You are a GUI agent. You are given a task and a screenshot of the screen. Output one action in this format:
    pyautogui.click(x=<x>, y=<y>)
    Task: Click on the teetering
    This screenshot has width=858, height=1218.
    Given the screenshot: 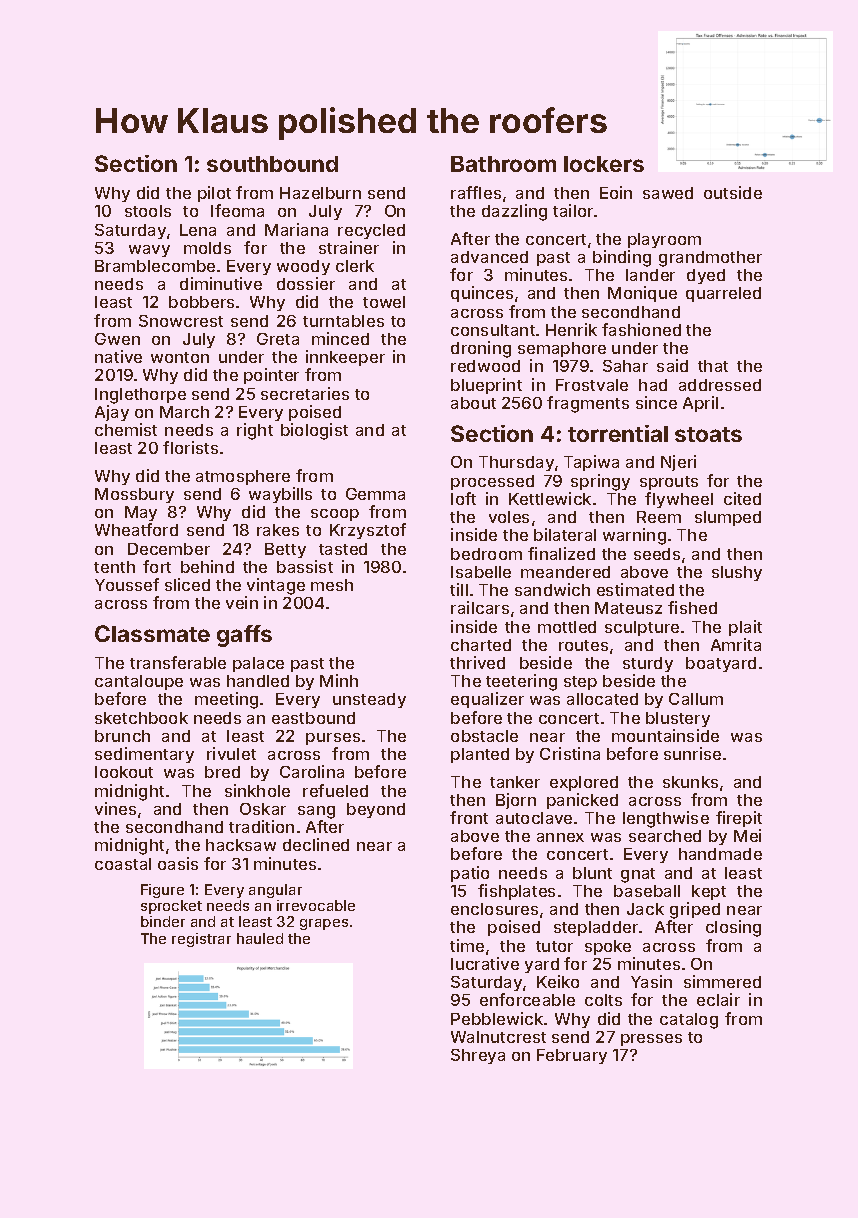 What is the action you would take?
    pyautogui.click(x=521, y=682)
